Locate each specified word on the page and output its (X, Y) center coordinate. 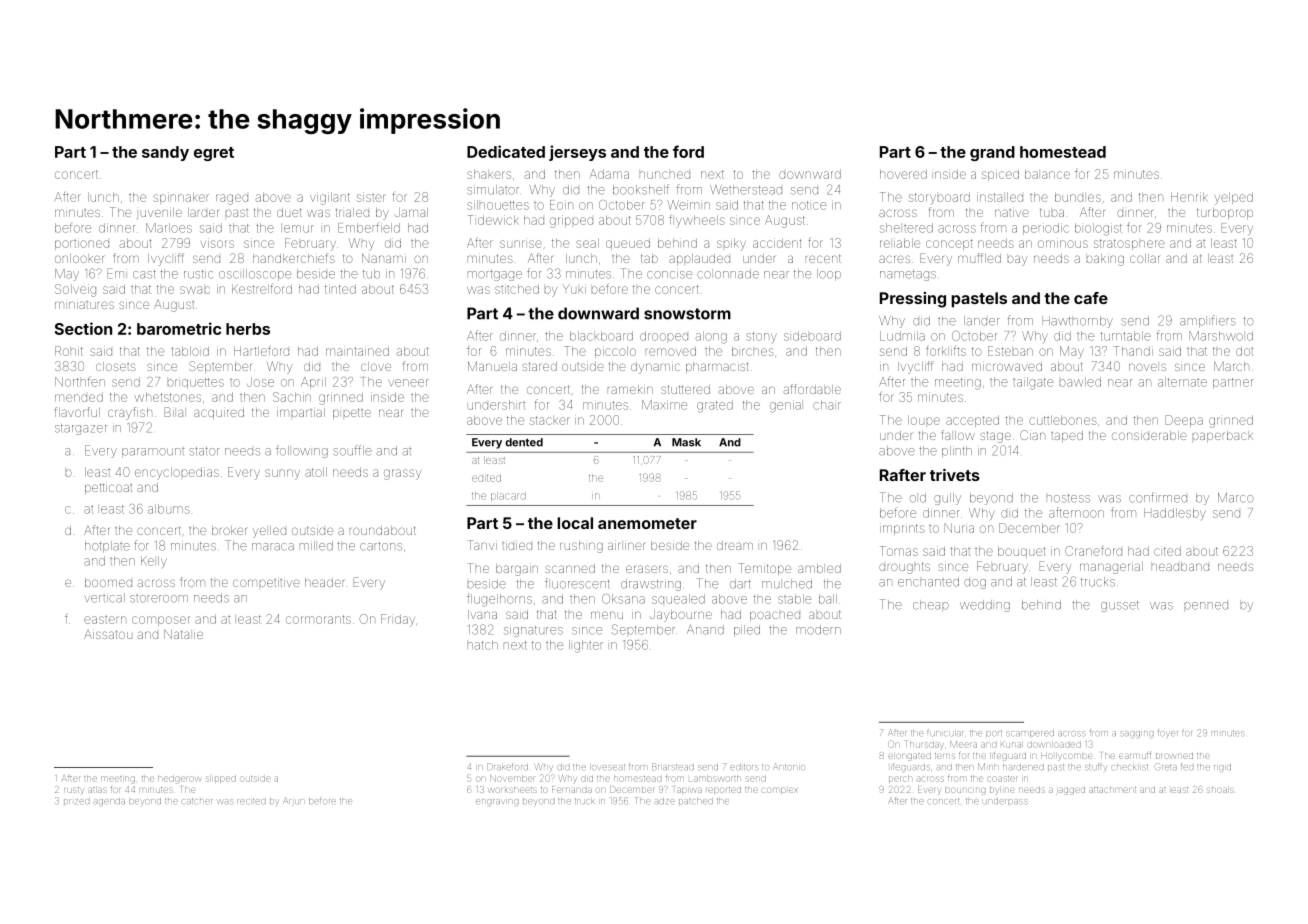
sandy (165, 153)
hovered (903, 174)
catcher (197, 801)
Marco (1236, 498)
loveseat (608, 767)
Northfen (80, 381)
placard (508, 496)
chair (827, 405)
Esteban (1010, 351)
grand (992, 153)
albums (169, 509)
